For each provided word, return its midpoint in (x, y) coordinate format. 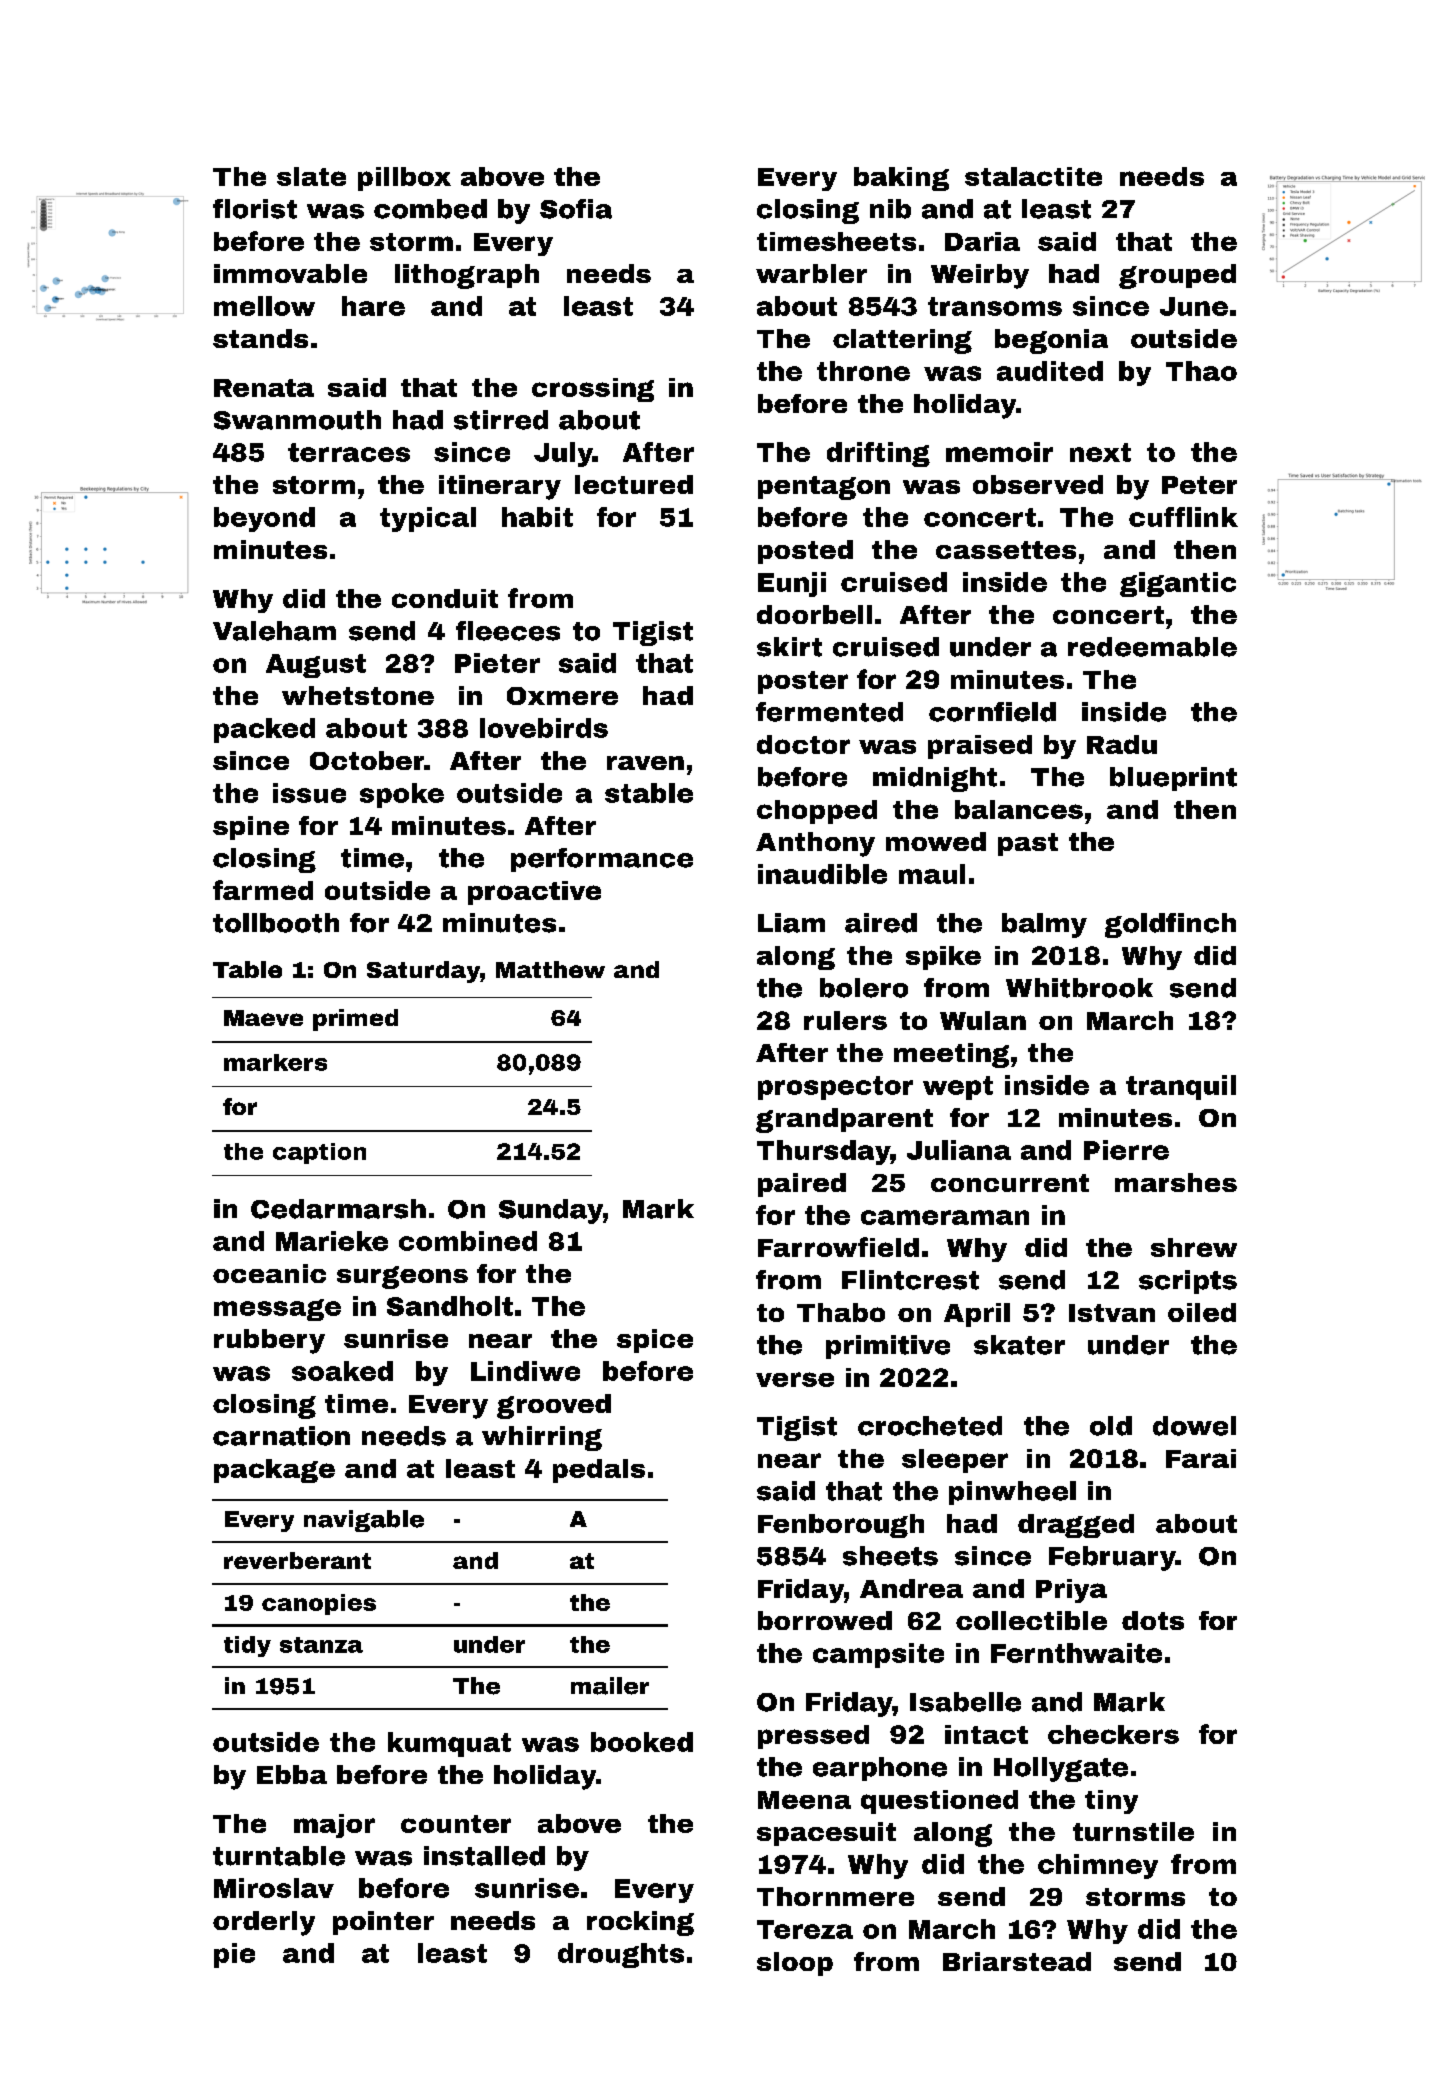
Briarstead (1017, 1961)
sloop (795, 1964)
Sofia (576, 209)
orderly (264, 1923)
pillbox (404, 179)
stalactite (1033, 176)
